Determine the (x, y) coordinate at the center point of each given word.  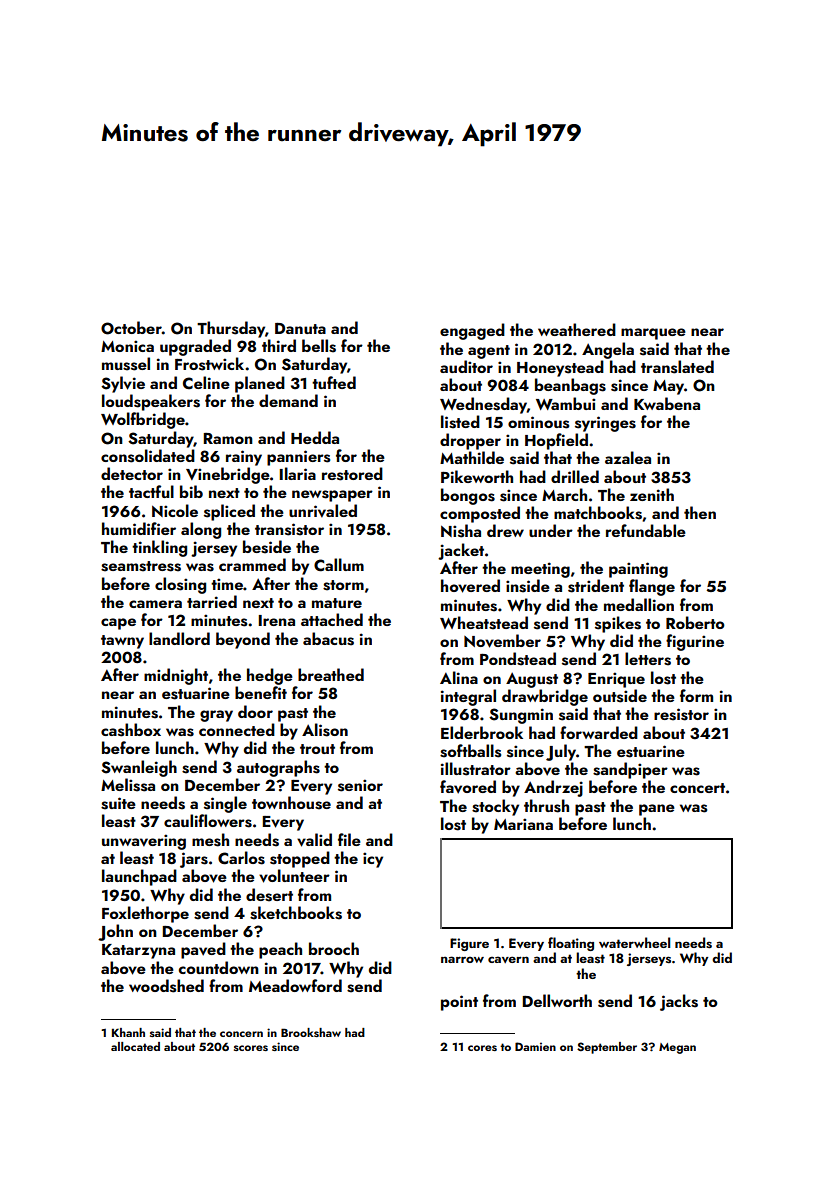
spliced (229, 512)
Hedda (315, 437)
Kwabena (667, 403)
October (131, 328)
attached (332, 619)
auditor (466, 366)
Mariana (523, 824)
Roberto (695, 622)
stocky (495, 807)
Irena (277, 620)
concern (241, 1034)
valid (314, 840)
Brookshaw (311, 1032)
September (607, 1048)
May (668, 387)
